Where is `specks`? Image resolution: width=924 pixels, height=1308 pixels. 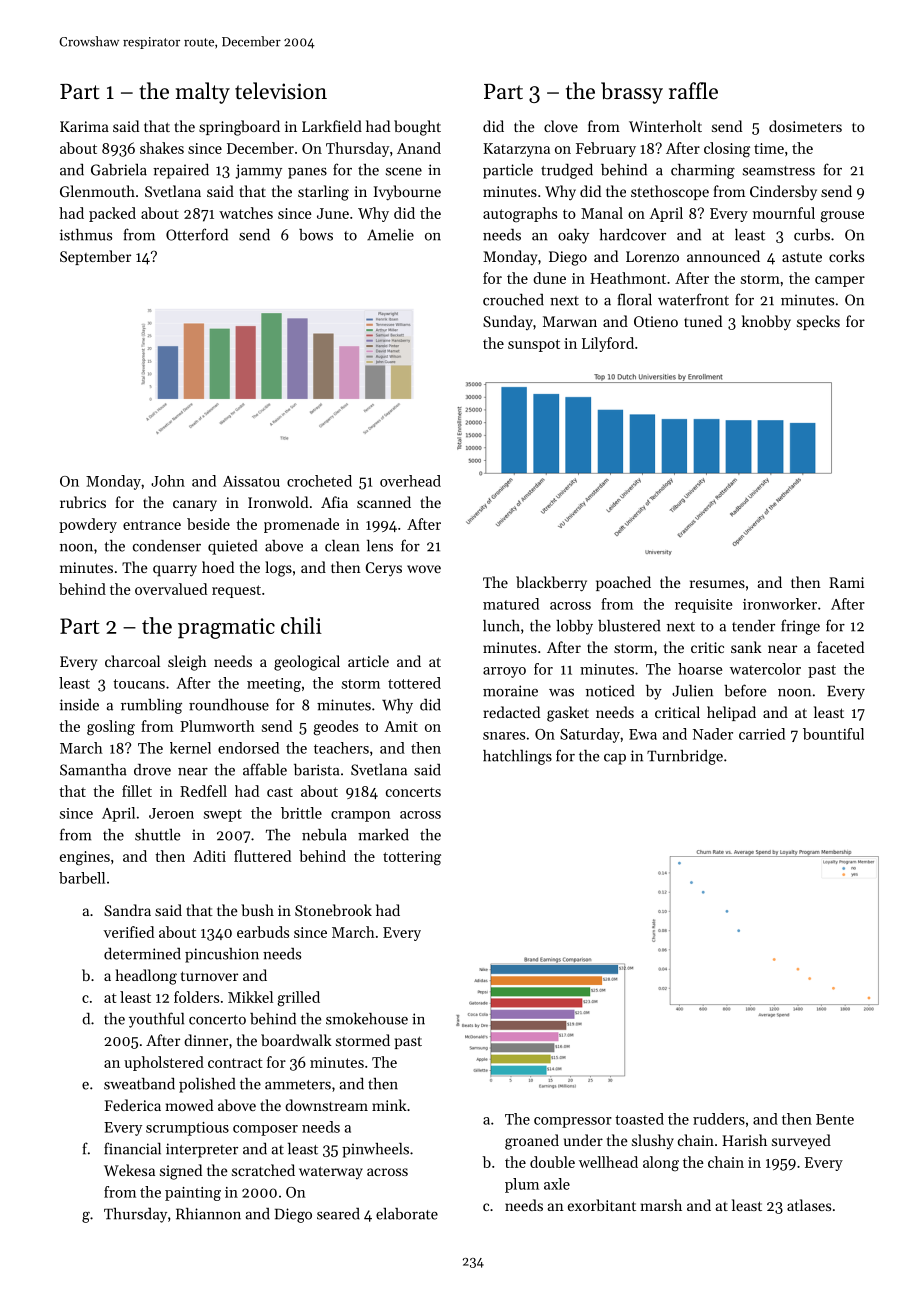 specks is located at coordinates (818, 322).
